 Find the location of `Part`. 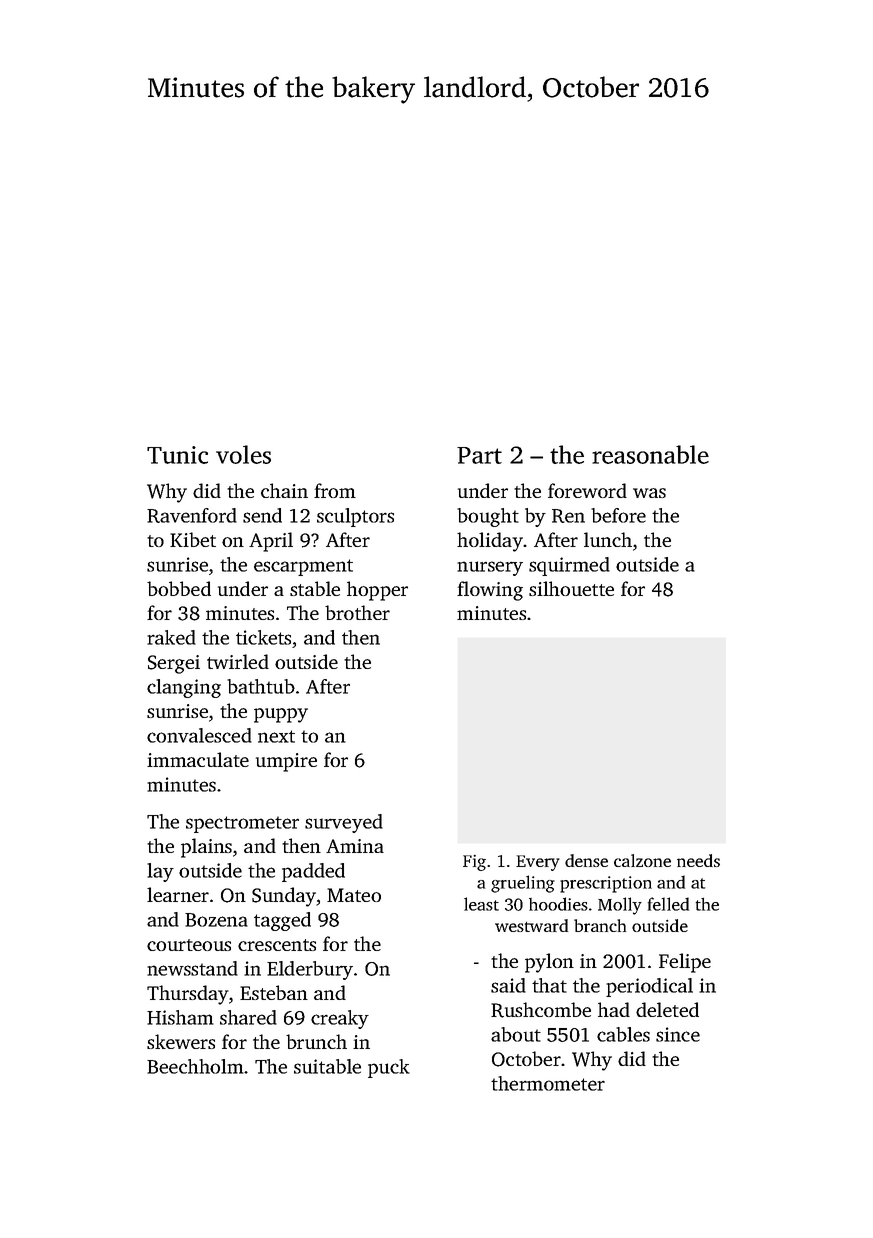

Part is located at coordinates (479, 455).
